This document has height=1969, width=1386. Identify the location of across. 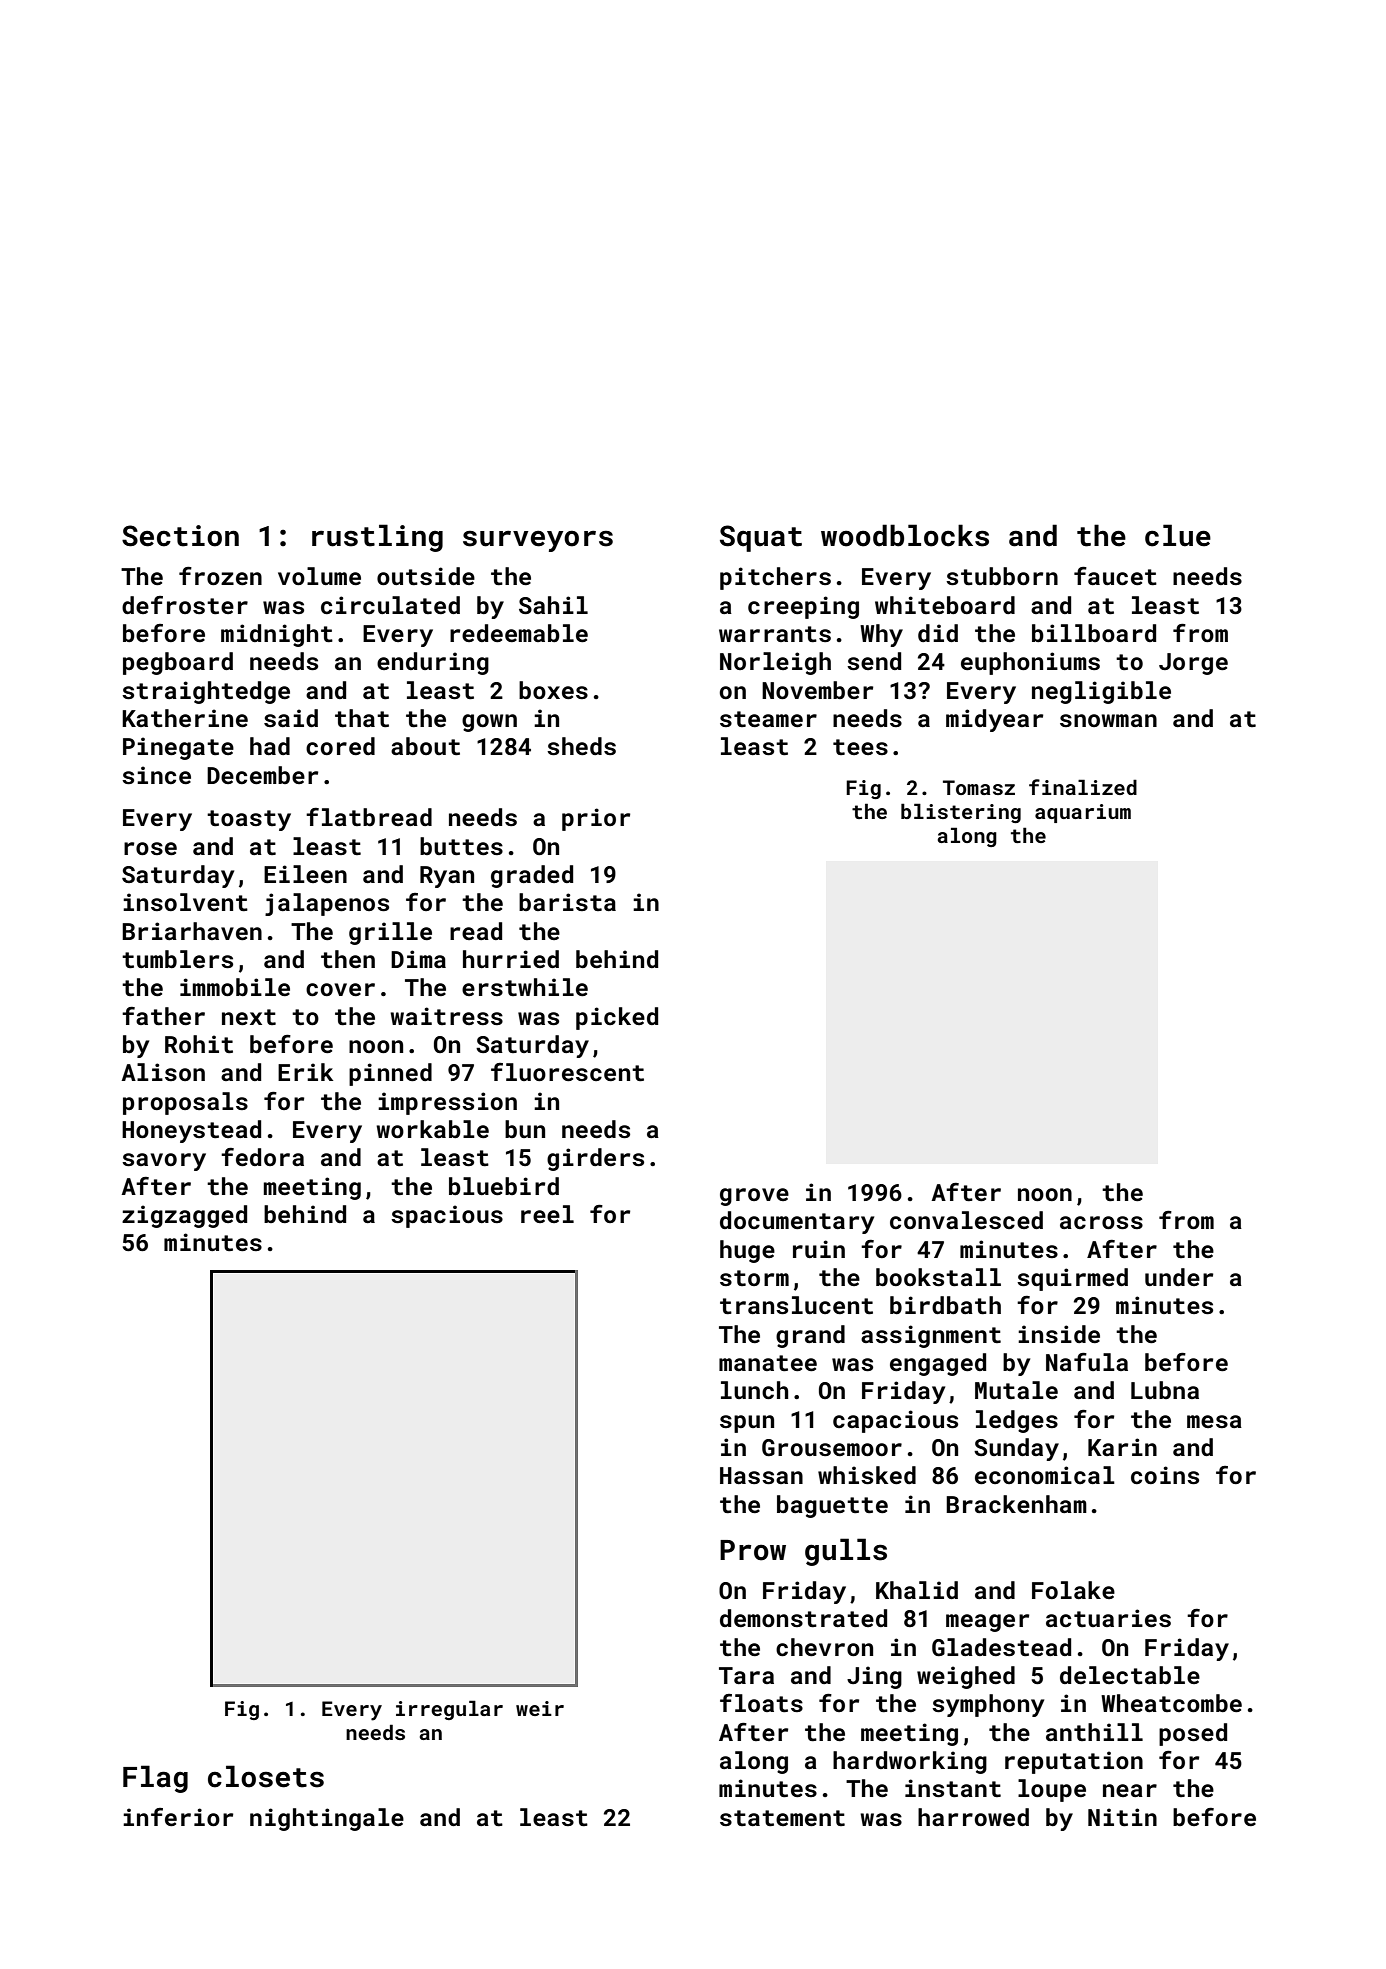
(1101, 1222).
